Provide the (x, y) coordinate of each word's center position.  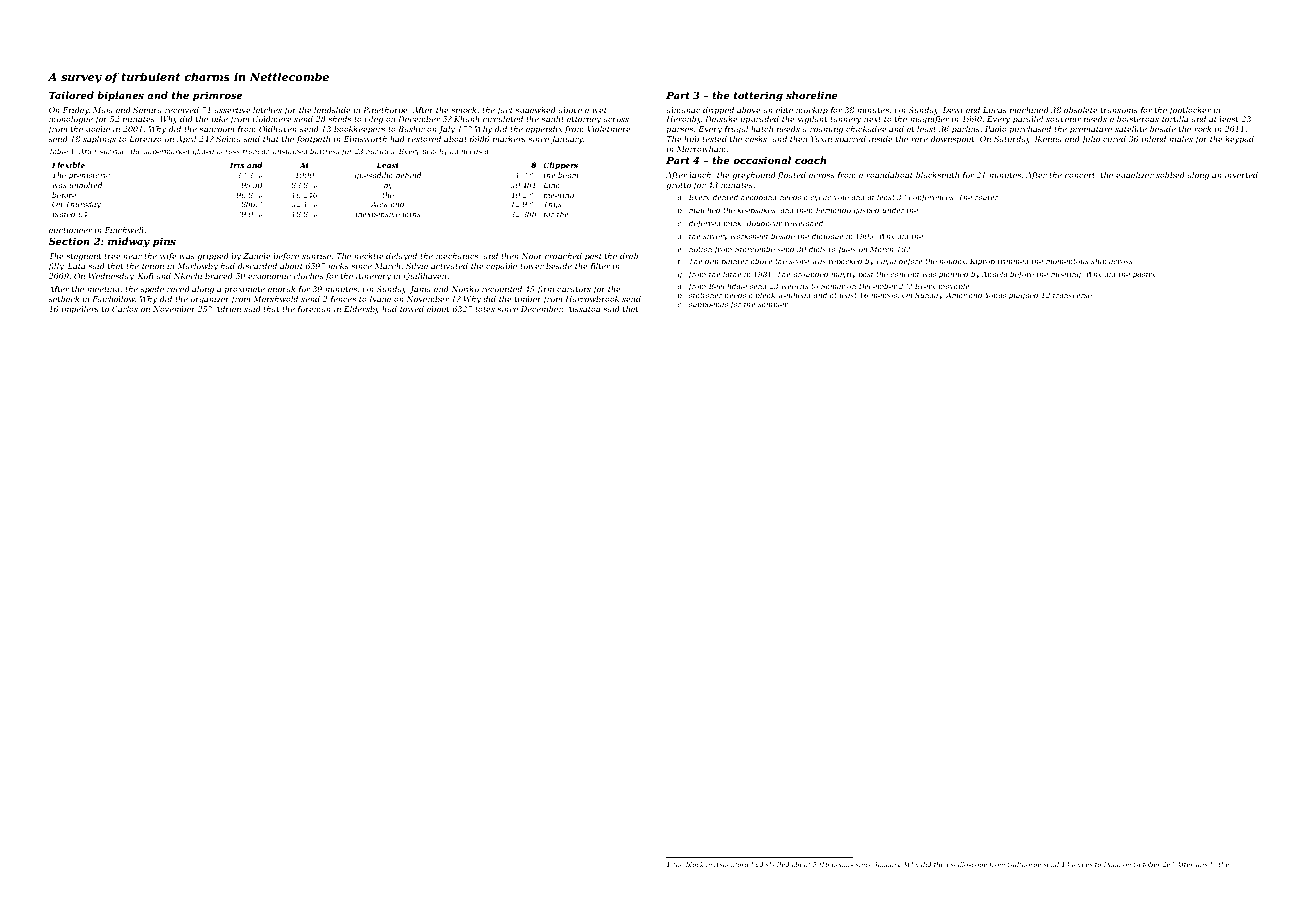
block (695, 864)
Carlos (125, 309)
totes (485, 309)
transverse (1072, 295)
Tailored (71, 95)
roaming (826, 130)
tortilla (1175, 119)
